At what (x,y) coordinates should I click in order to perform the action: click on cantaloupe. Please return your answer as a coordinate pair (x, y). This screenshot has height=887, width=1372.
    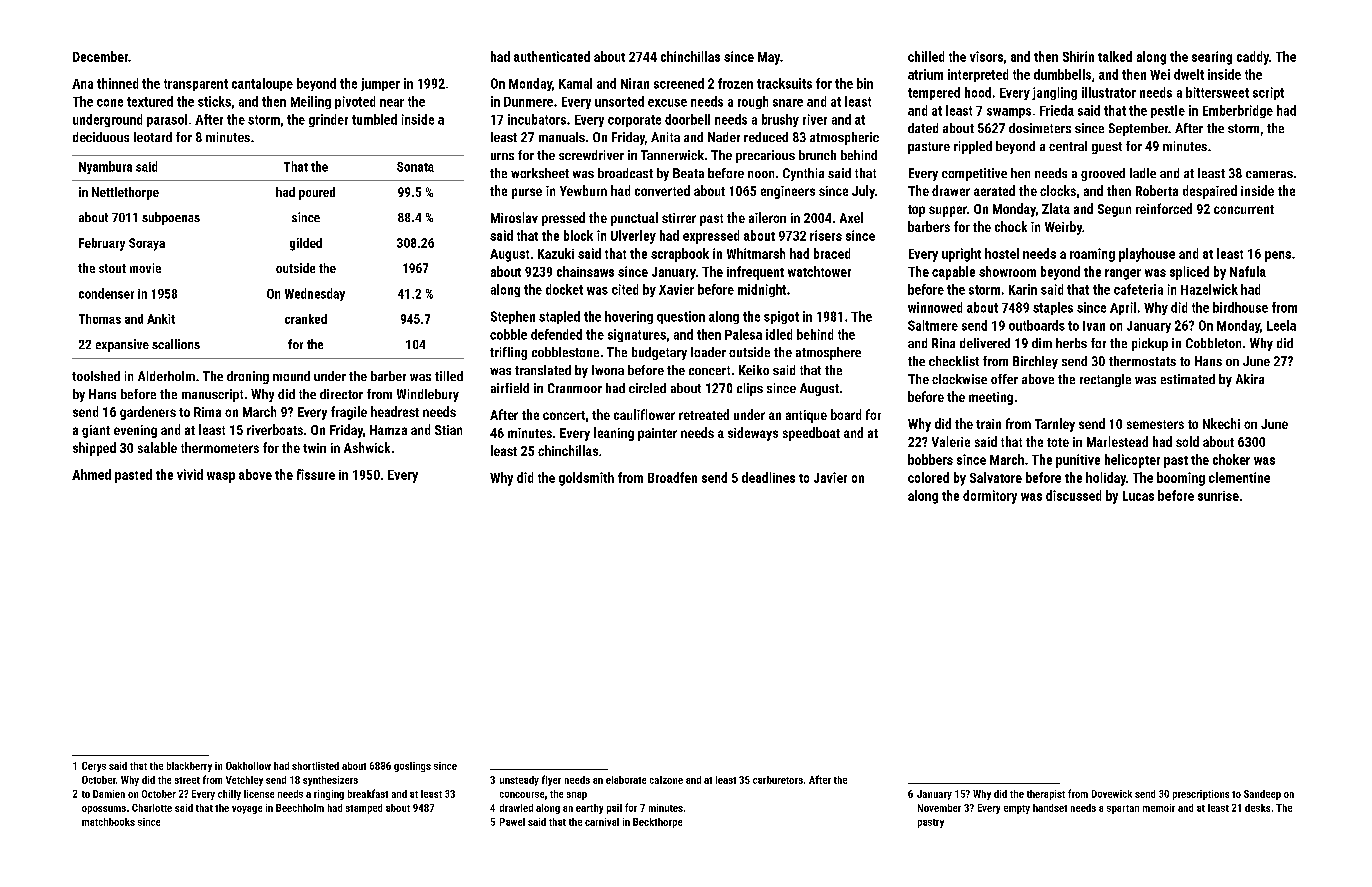
    Looking at the image, I should click on (262, 84).
